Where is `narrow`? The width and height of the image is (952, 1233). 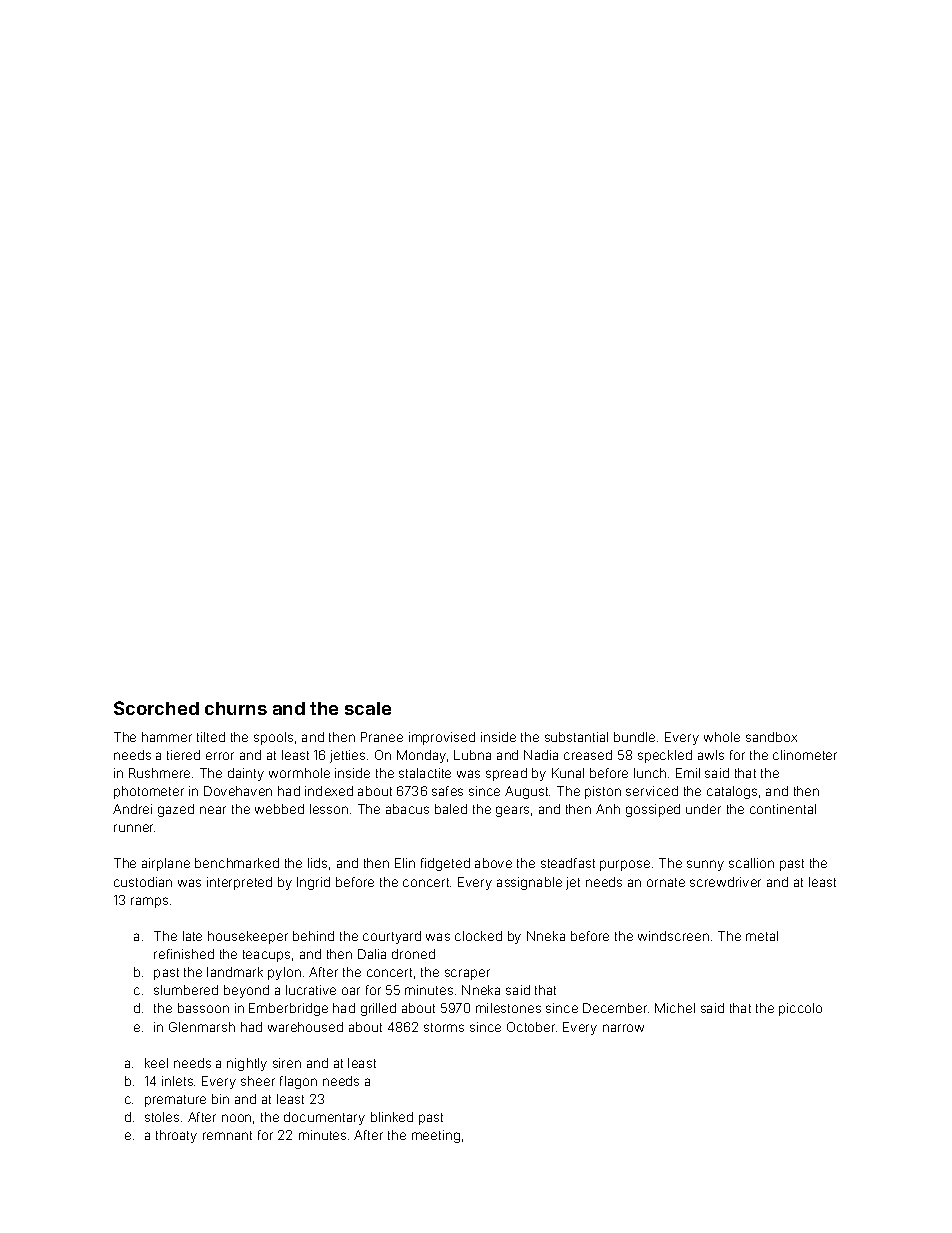 narrow is located at coordinates (623, 1028).
